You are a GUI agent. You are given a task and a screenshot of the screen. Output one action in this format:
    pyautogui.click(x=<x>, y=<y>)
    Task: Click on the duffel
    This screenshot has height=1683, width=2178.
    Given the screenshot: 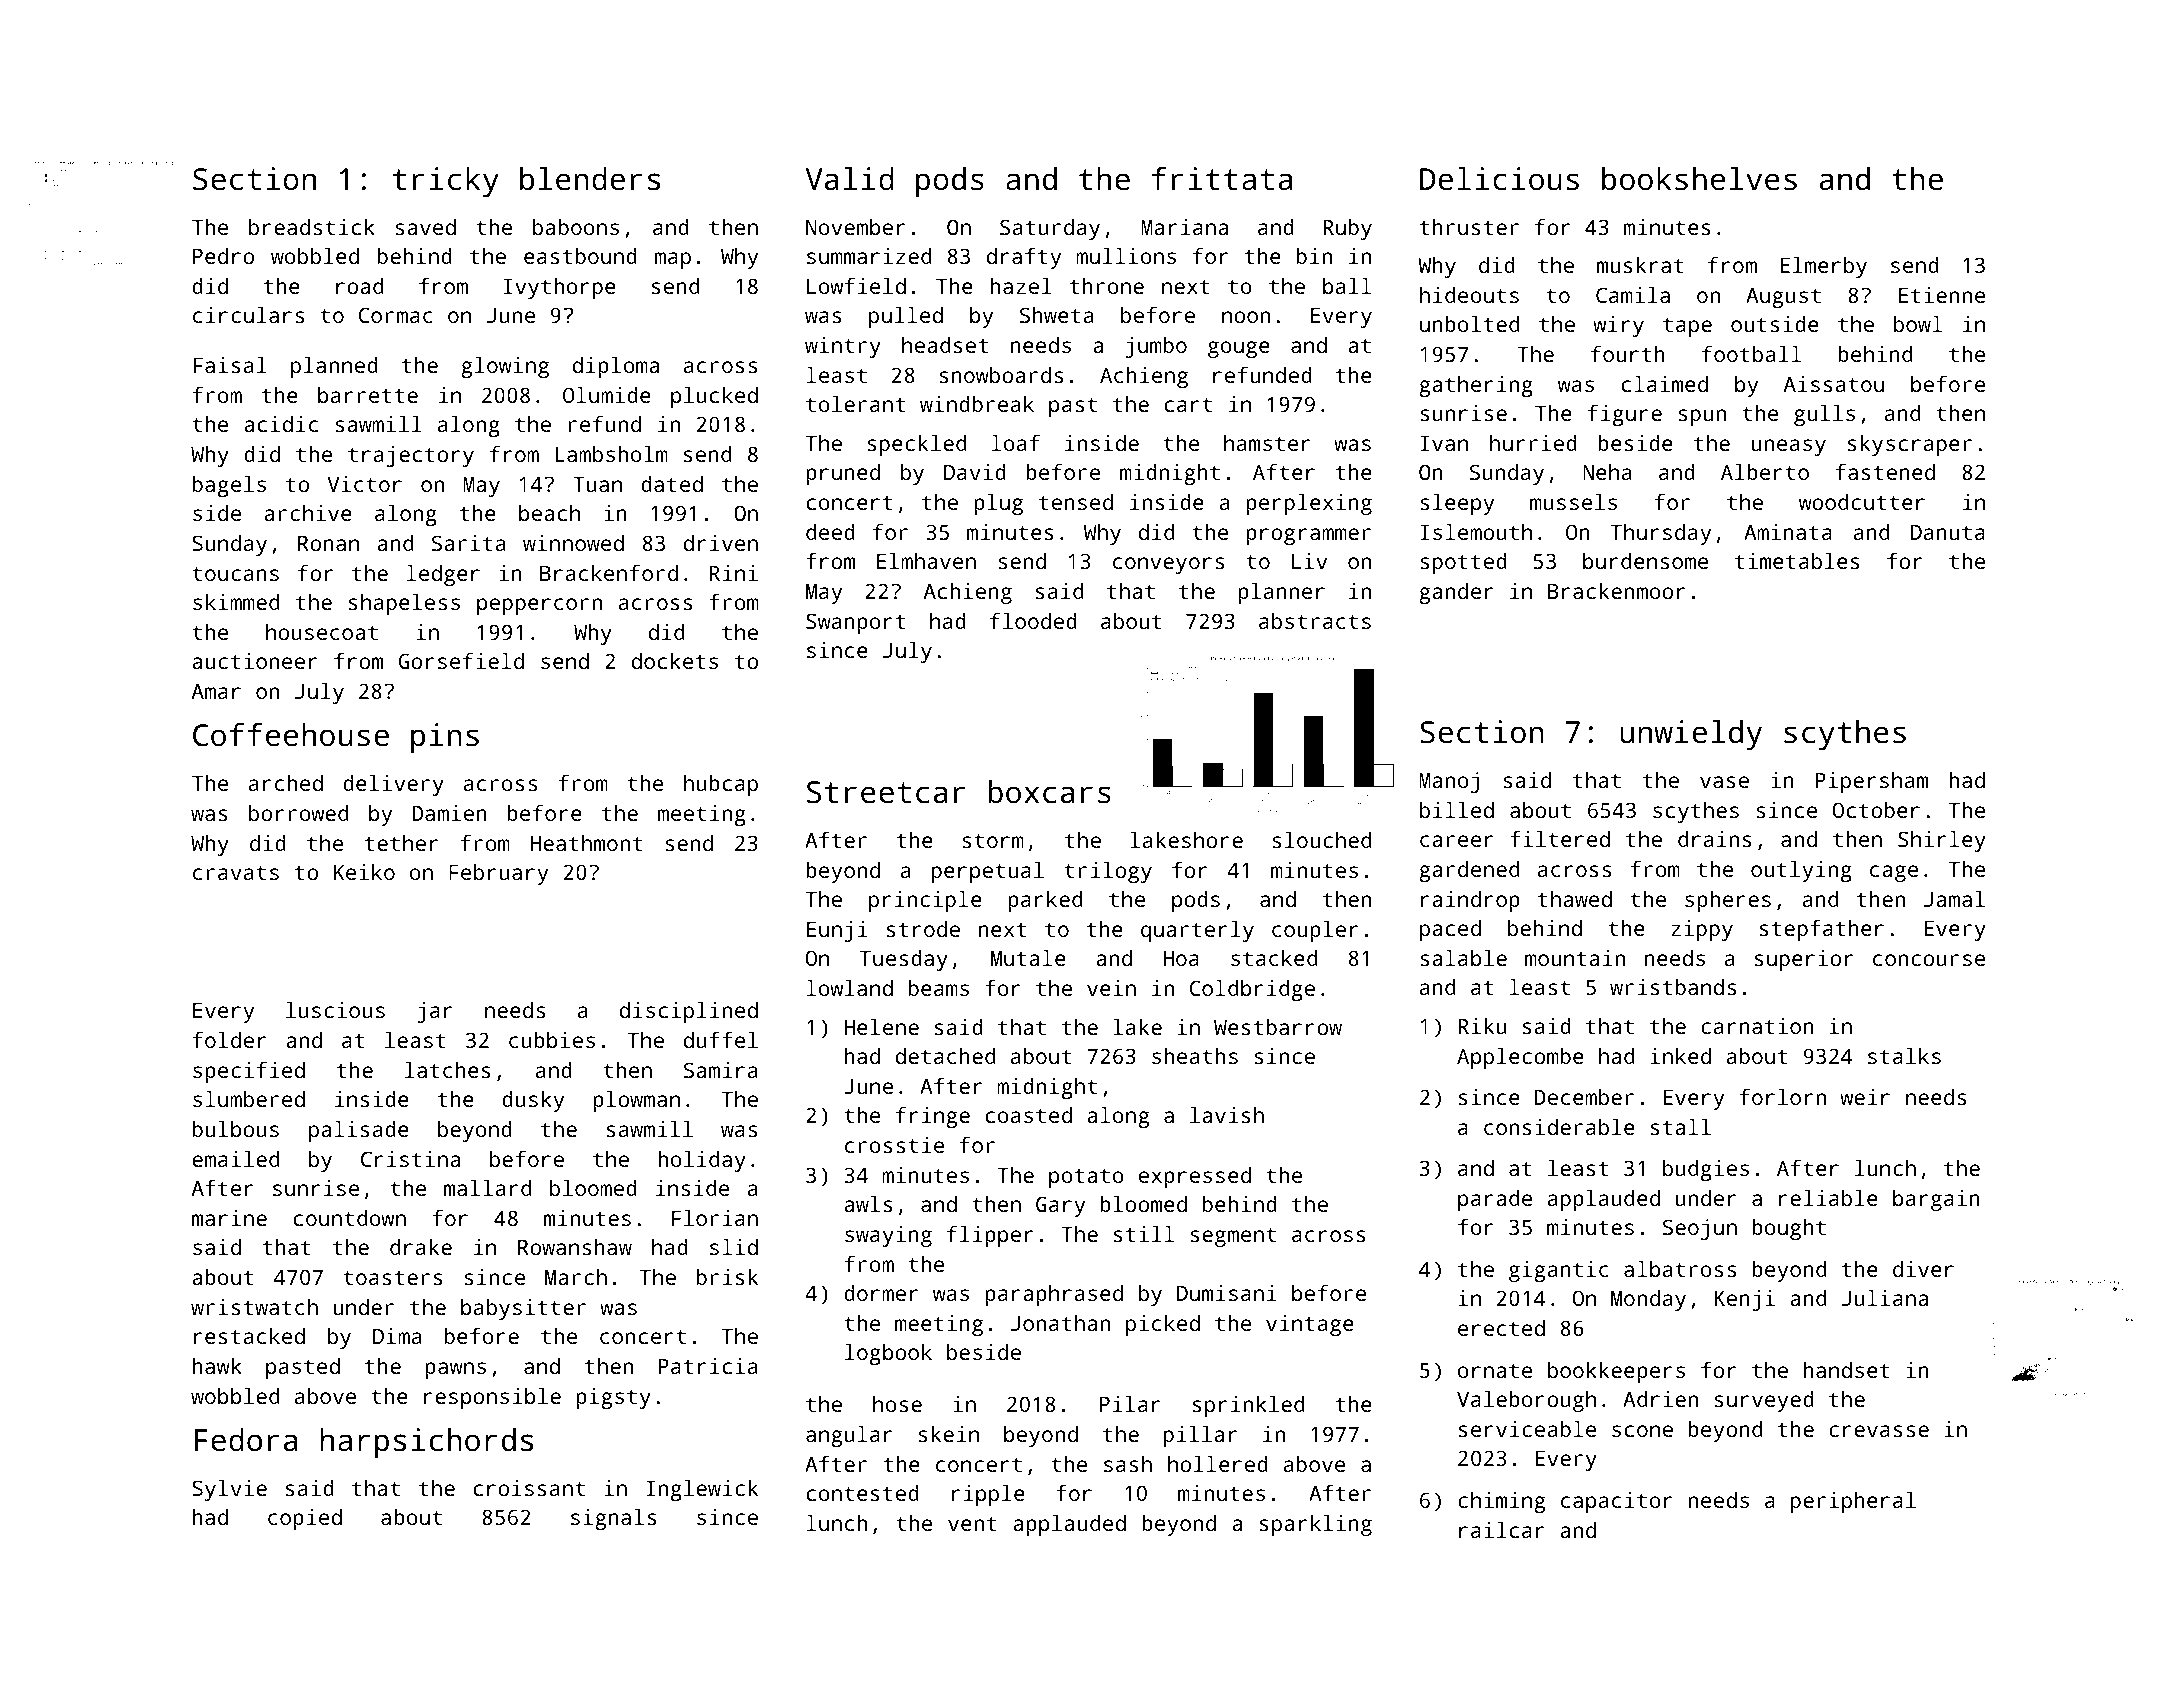 What is the action you would take?
    pyautogui.click(x=721, y=1039)
